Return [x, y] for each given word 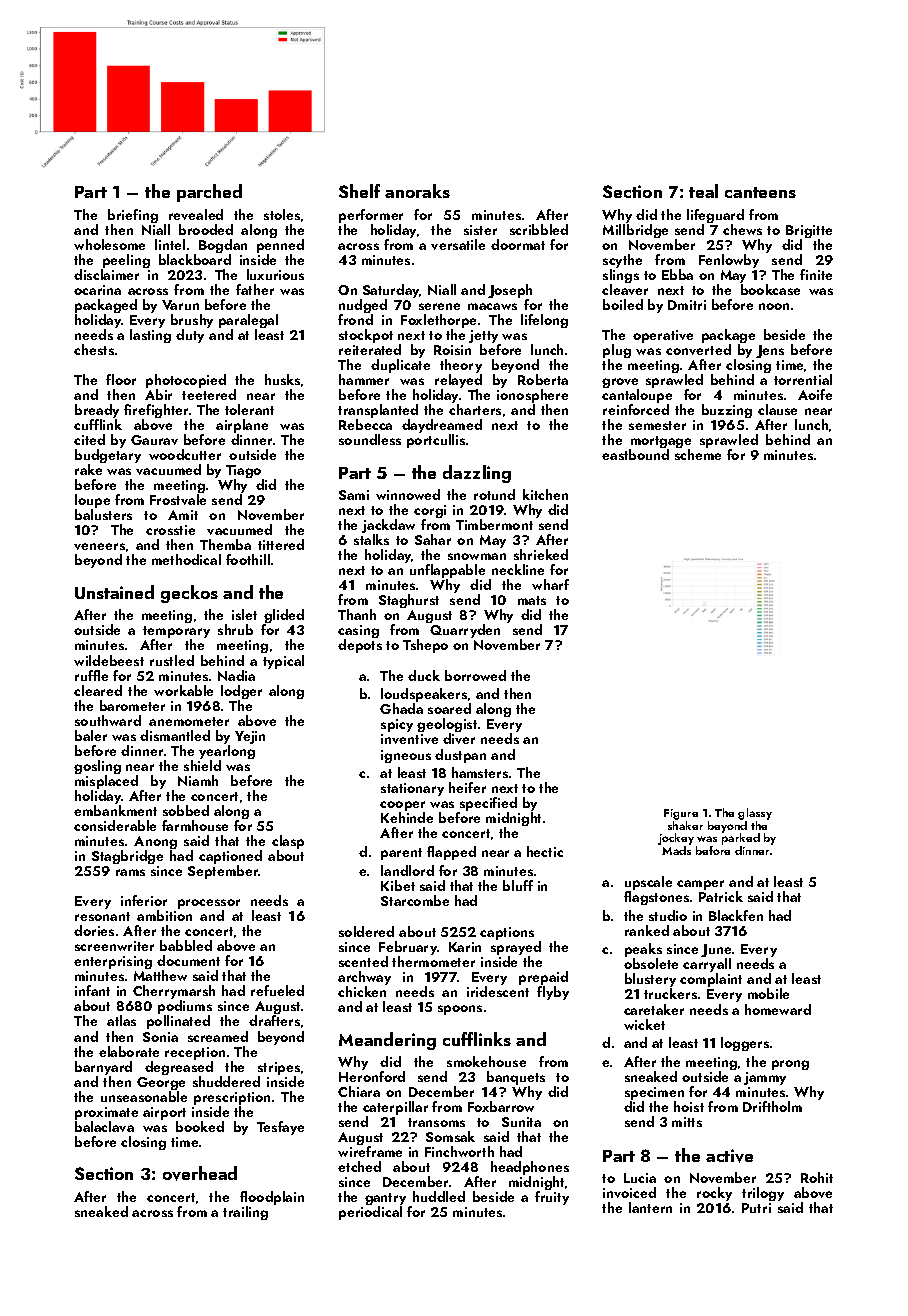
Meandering [387, 1041]
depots [360, 646]
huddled [439, 1196]
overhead [200, 1173]
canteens [760, 192]
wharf [550, 584]
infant [92, 990]
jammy [765, 1078]
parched [209, 193]
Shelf [359, 191]
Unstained [114, 592]
